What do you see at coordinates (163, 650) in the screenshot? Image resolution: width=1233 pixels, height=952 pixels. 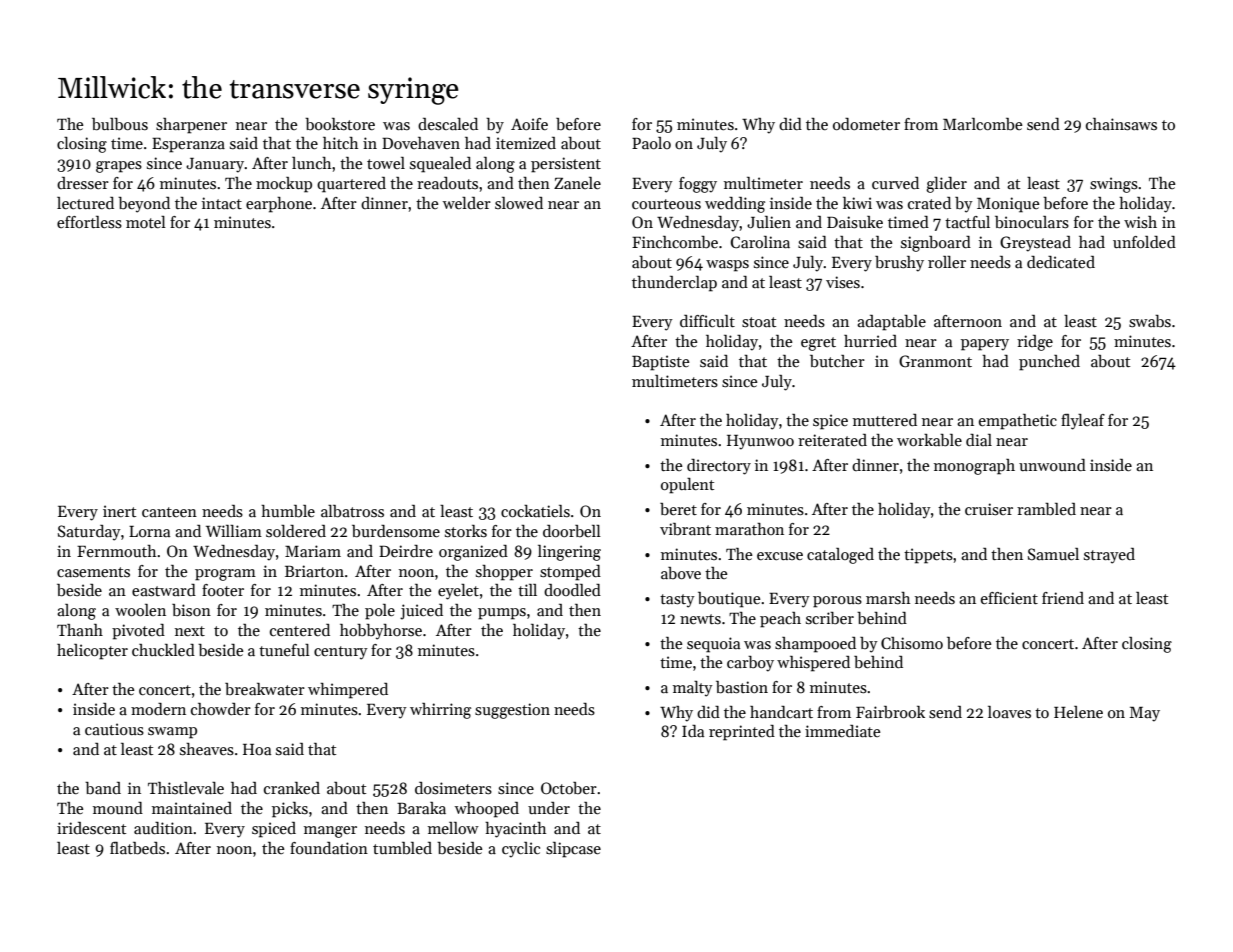 I see `chuckled` at bounding box center [163, 650].
